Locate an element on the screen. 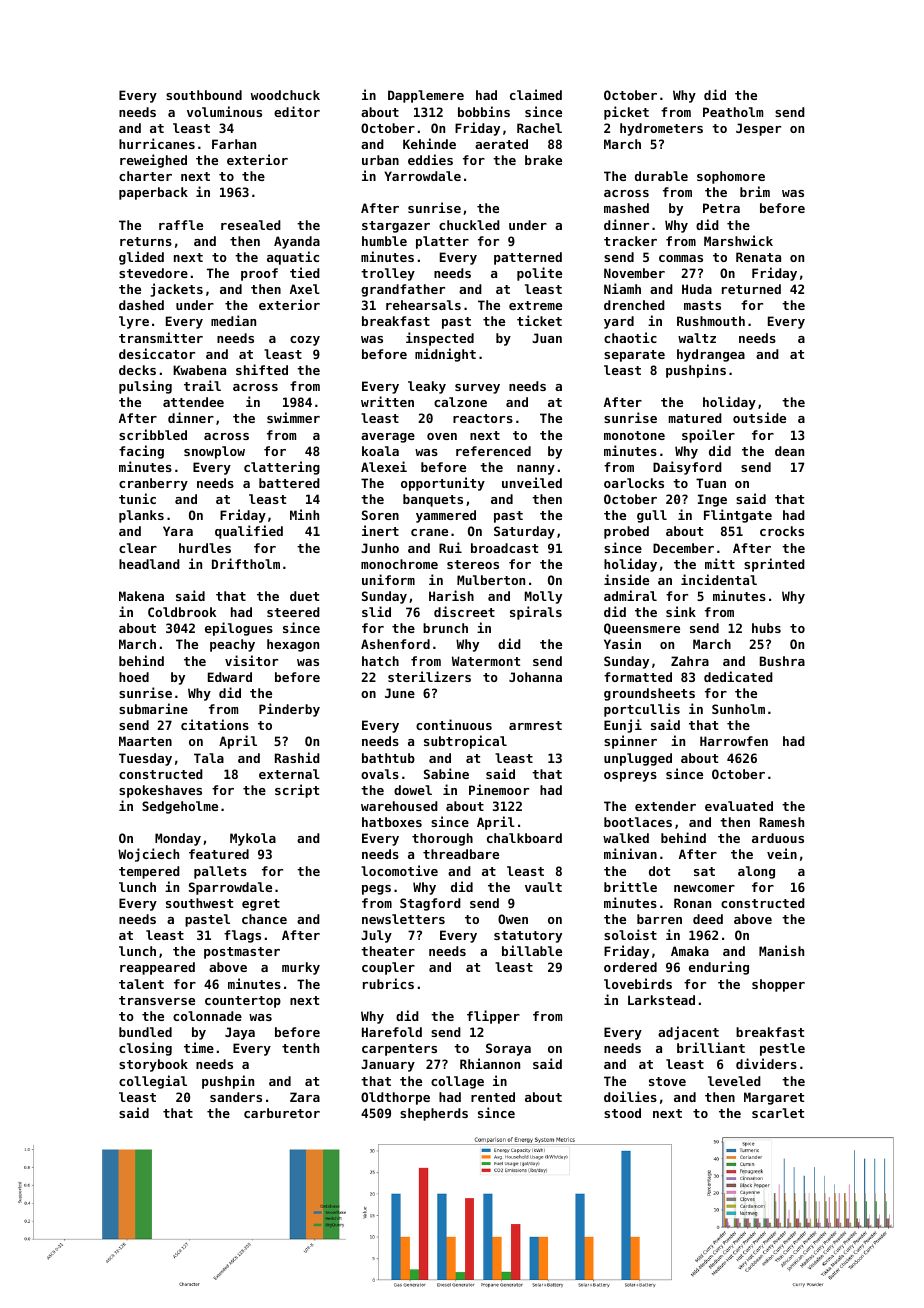 The height and width of the screenshot is (1308, 924). Jesper is located at coordinates (758, 129).
